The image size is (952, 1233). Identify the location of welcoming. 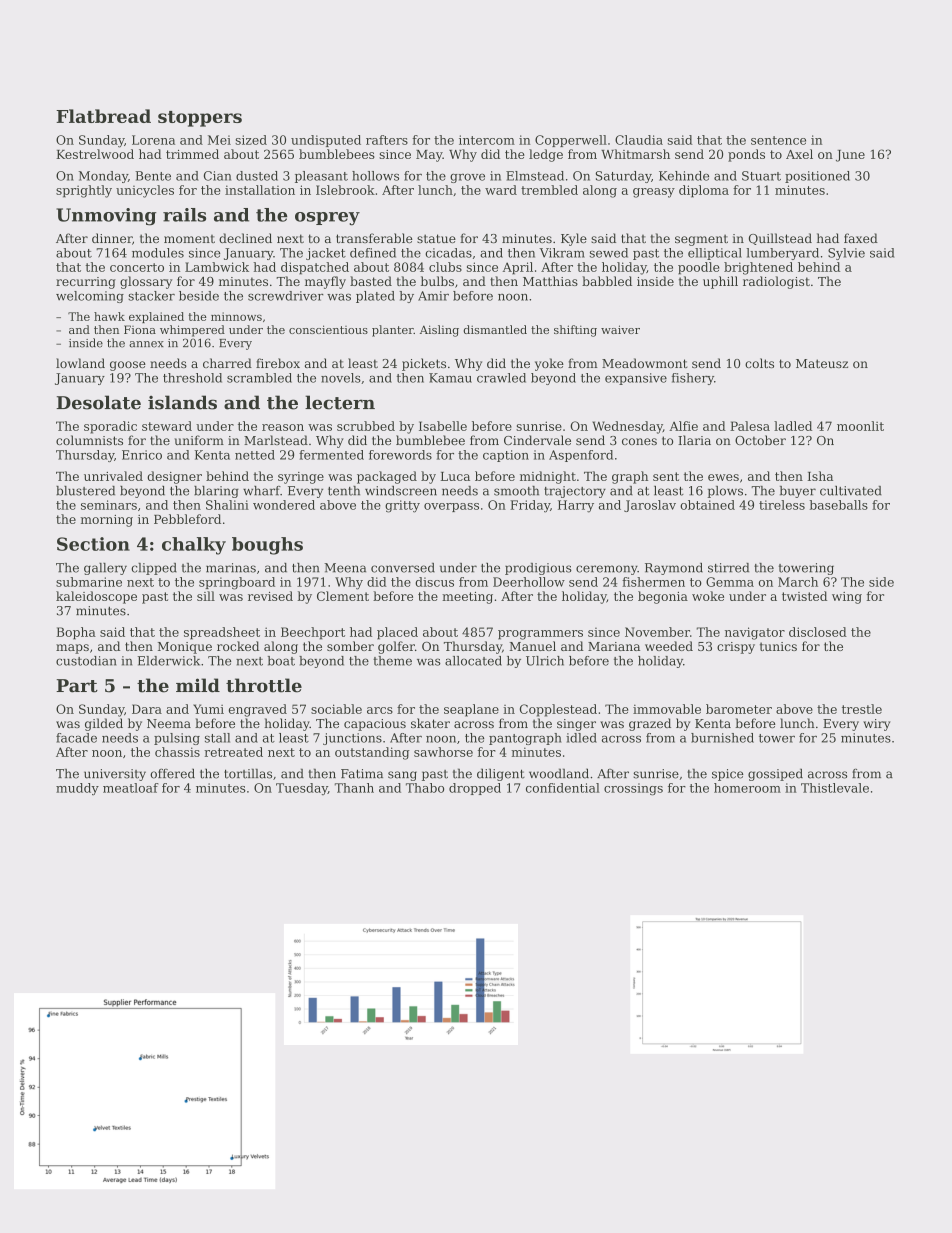
(90, 297).
